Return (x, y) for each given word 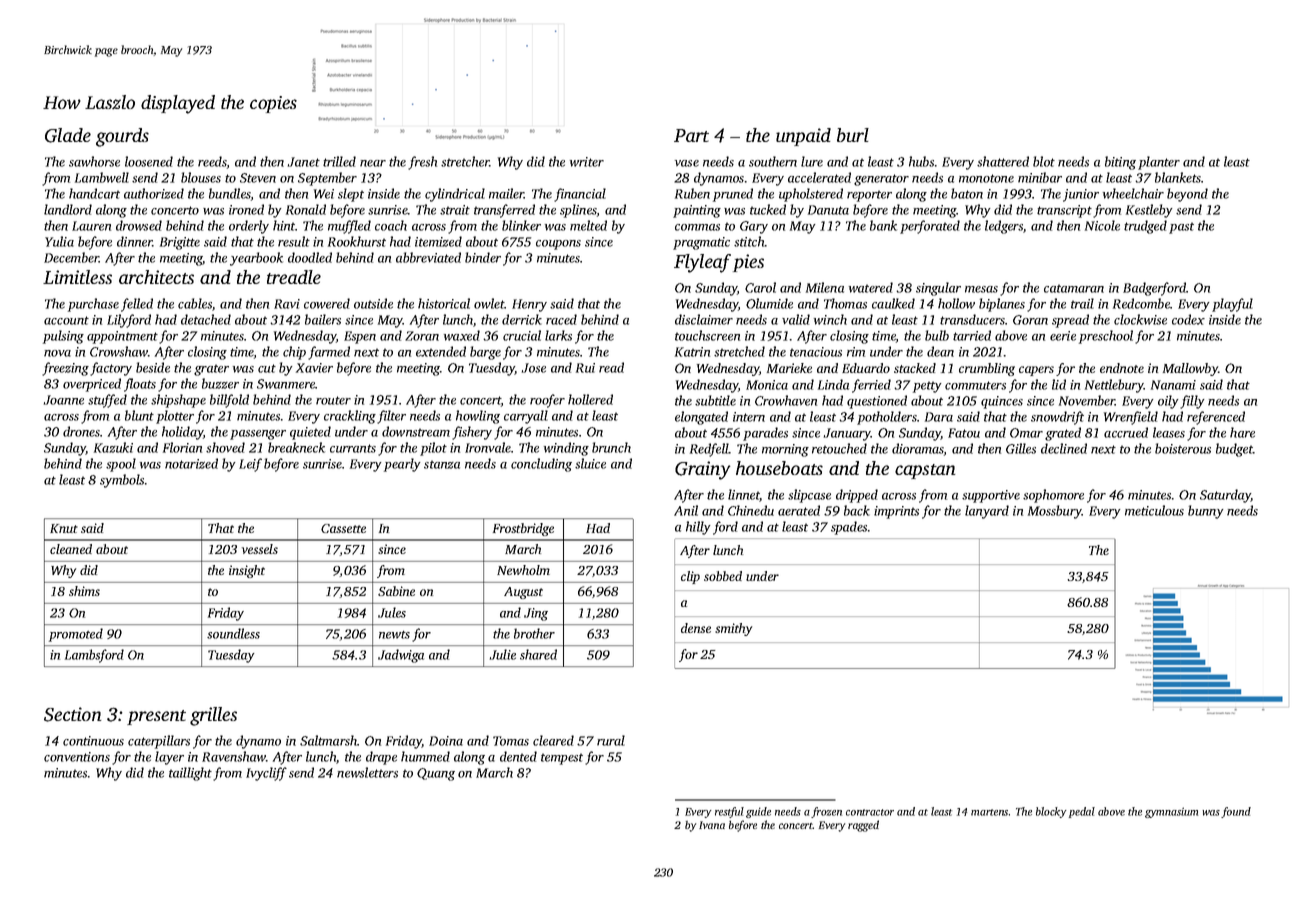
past (1181, 228)
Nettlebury (1114, 386)
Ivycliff (266, 774)
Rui (585, 368)
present (156, 717)
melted (588, 225)
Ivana (712, 825)
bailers (323, 319)
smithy (733, 629)
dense (696, 628)
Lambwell (102, 177)
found (1236, 812)
